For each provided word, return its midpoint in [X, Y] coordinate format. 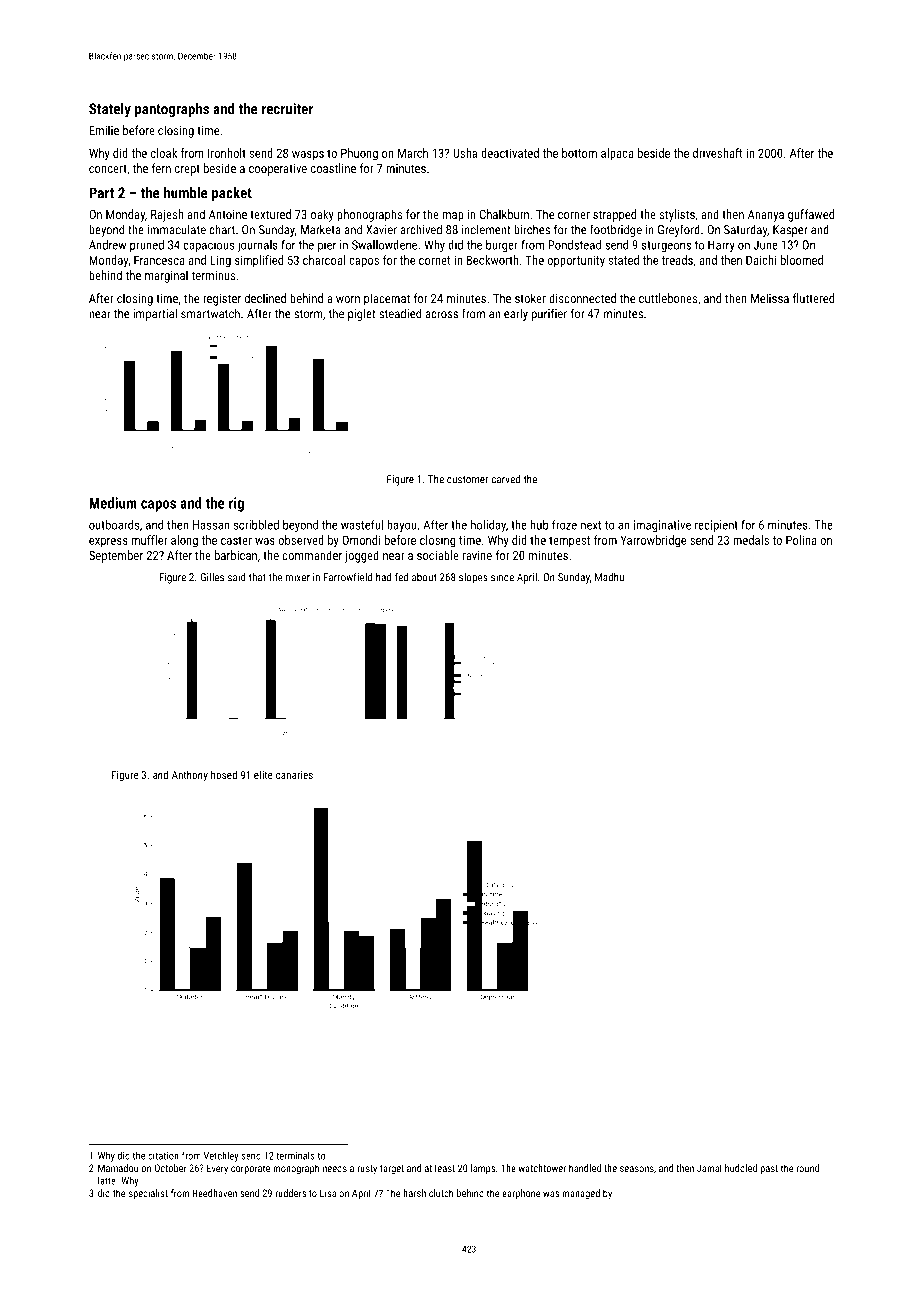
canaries [294, 775]
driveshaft [718, 153]
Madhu [609, 577]
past [769, 1169]
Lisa [328, 1193]
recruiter [287, 109]
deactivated [510, 153]
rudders [290, 1193]
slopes [473, 578]
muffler [150, 540]
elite [263, 774]
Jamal [709, 1168]
